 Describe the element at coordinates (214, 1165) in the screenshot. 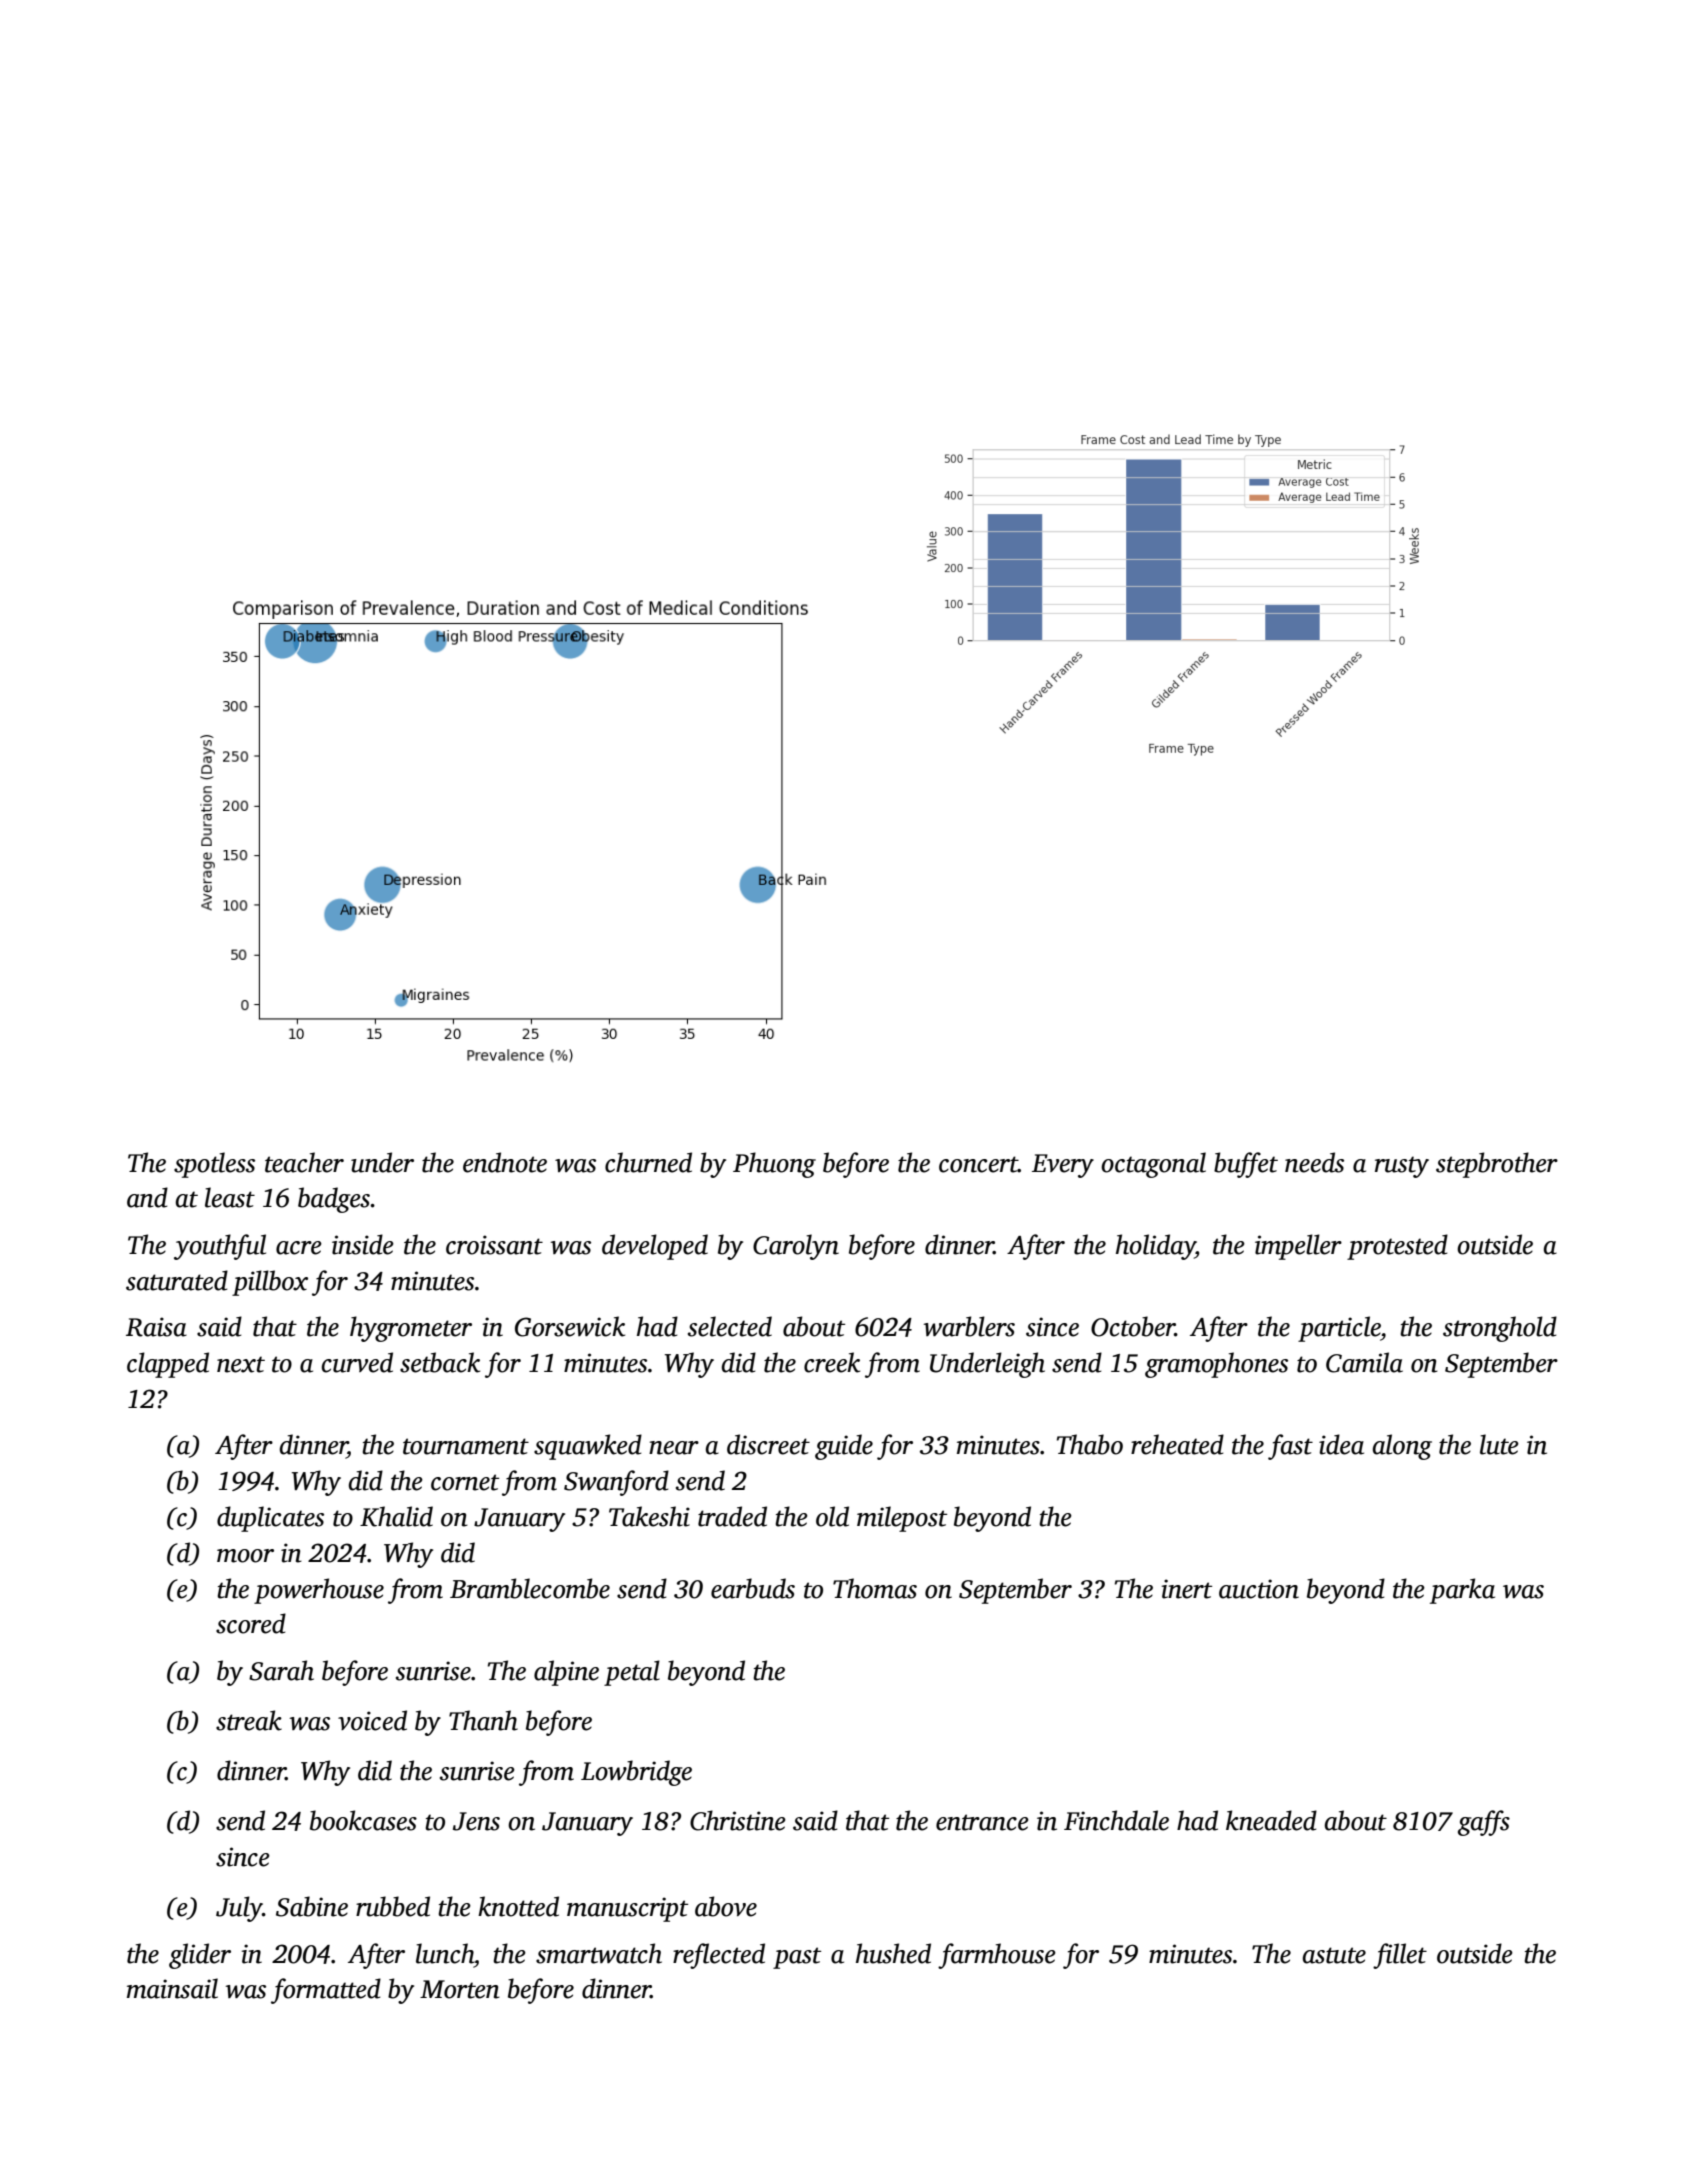

I see `spotless` at that location.
